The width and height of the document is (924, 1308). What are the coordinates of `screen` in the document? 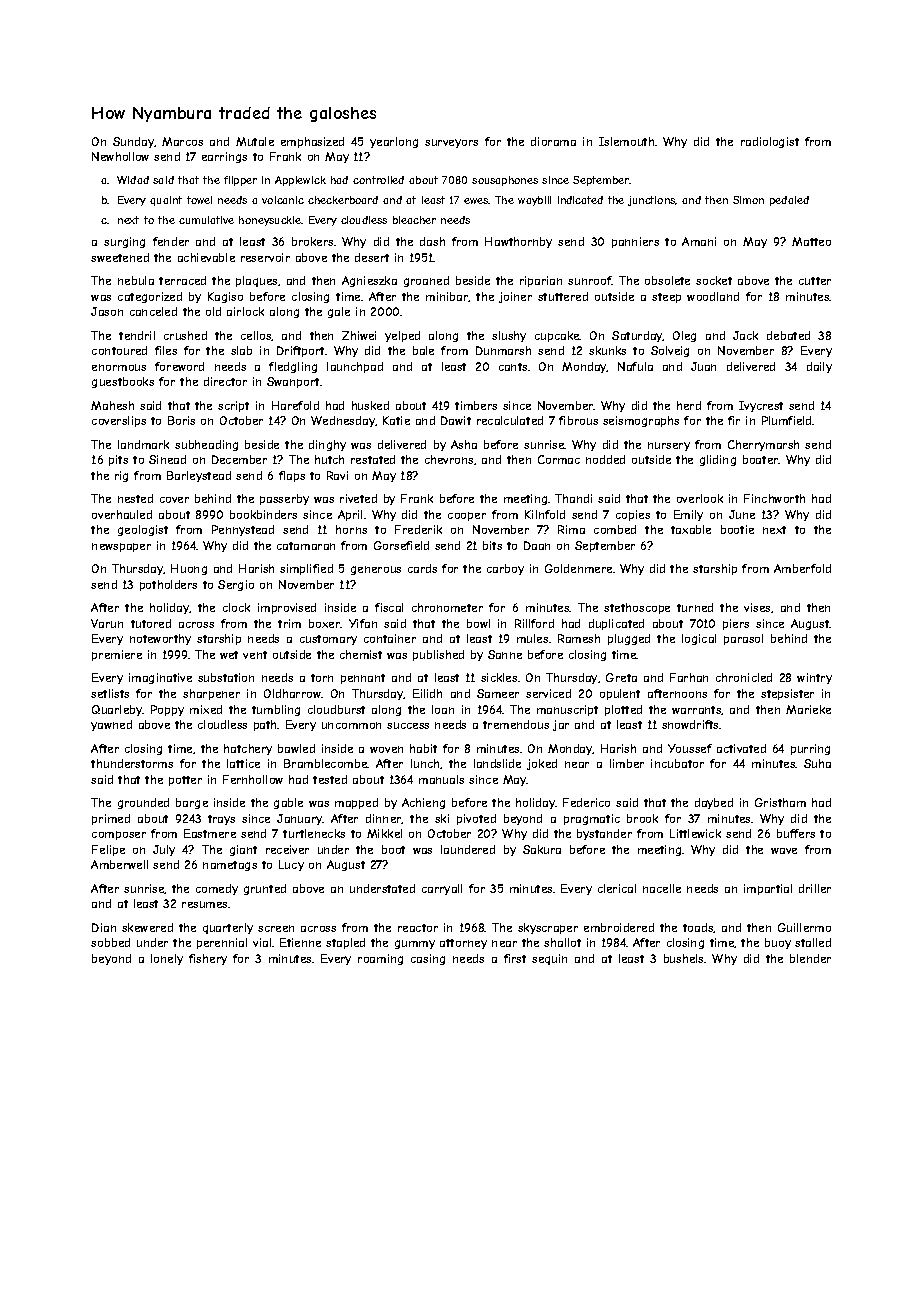 It's located at (276, 928).
